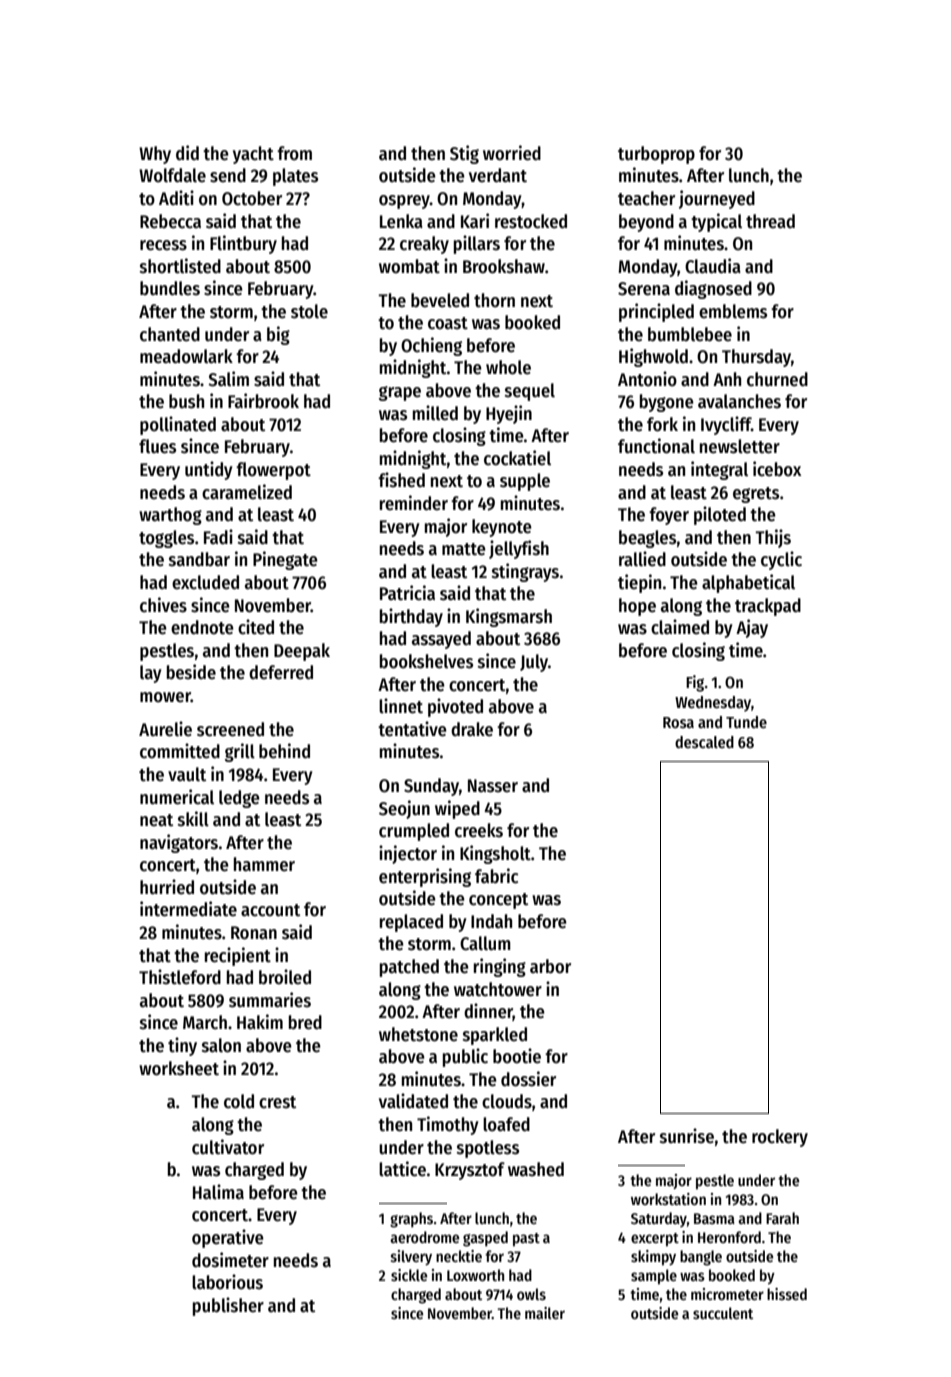 This screenshot has height=1377, width=951. Describe the element at coordinates (464, 154) in the screenshot. I see `Stig` at that location.
